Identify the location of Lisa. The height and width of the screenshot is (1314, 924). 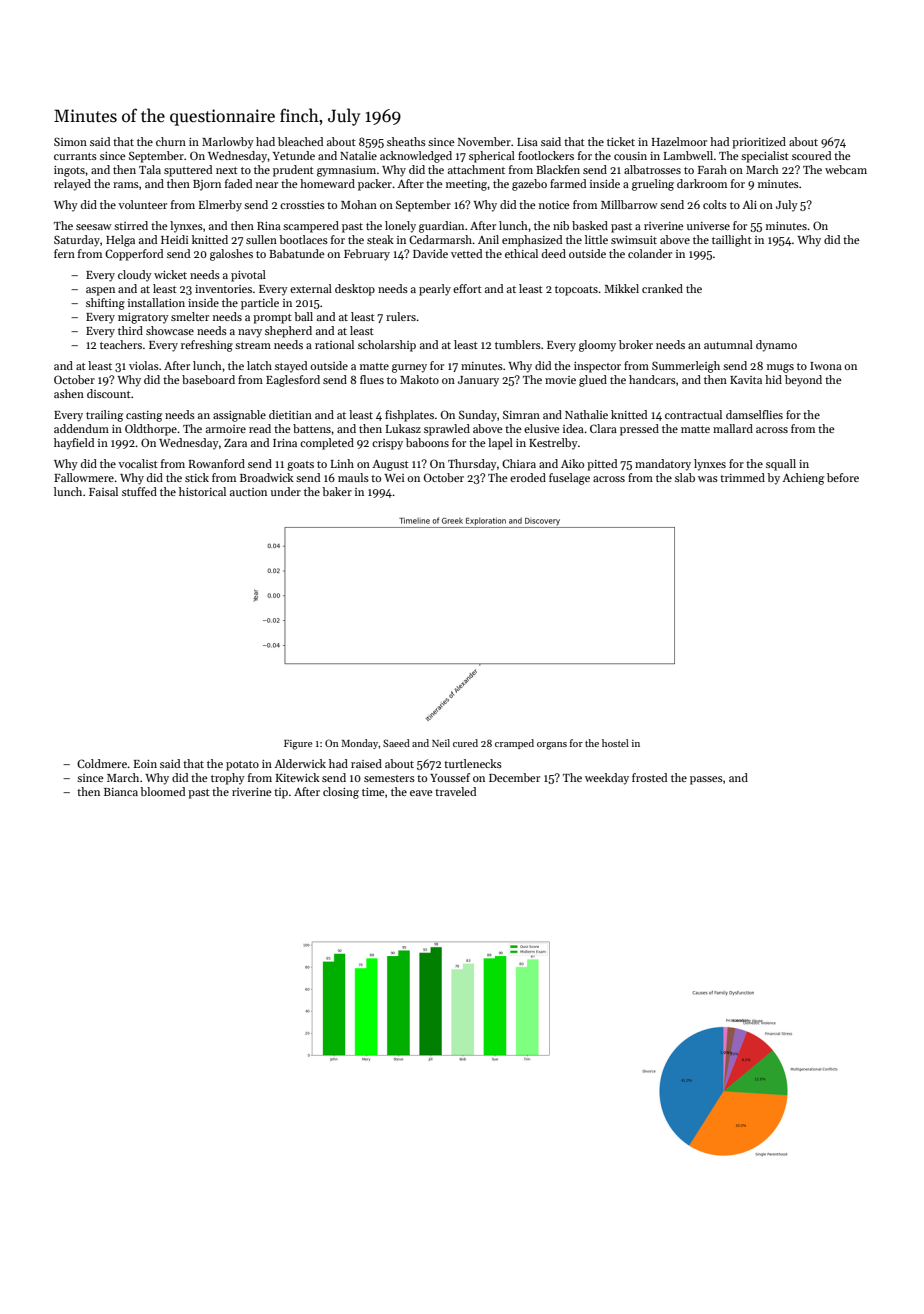
(527, 142).
